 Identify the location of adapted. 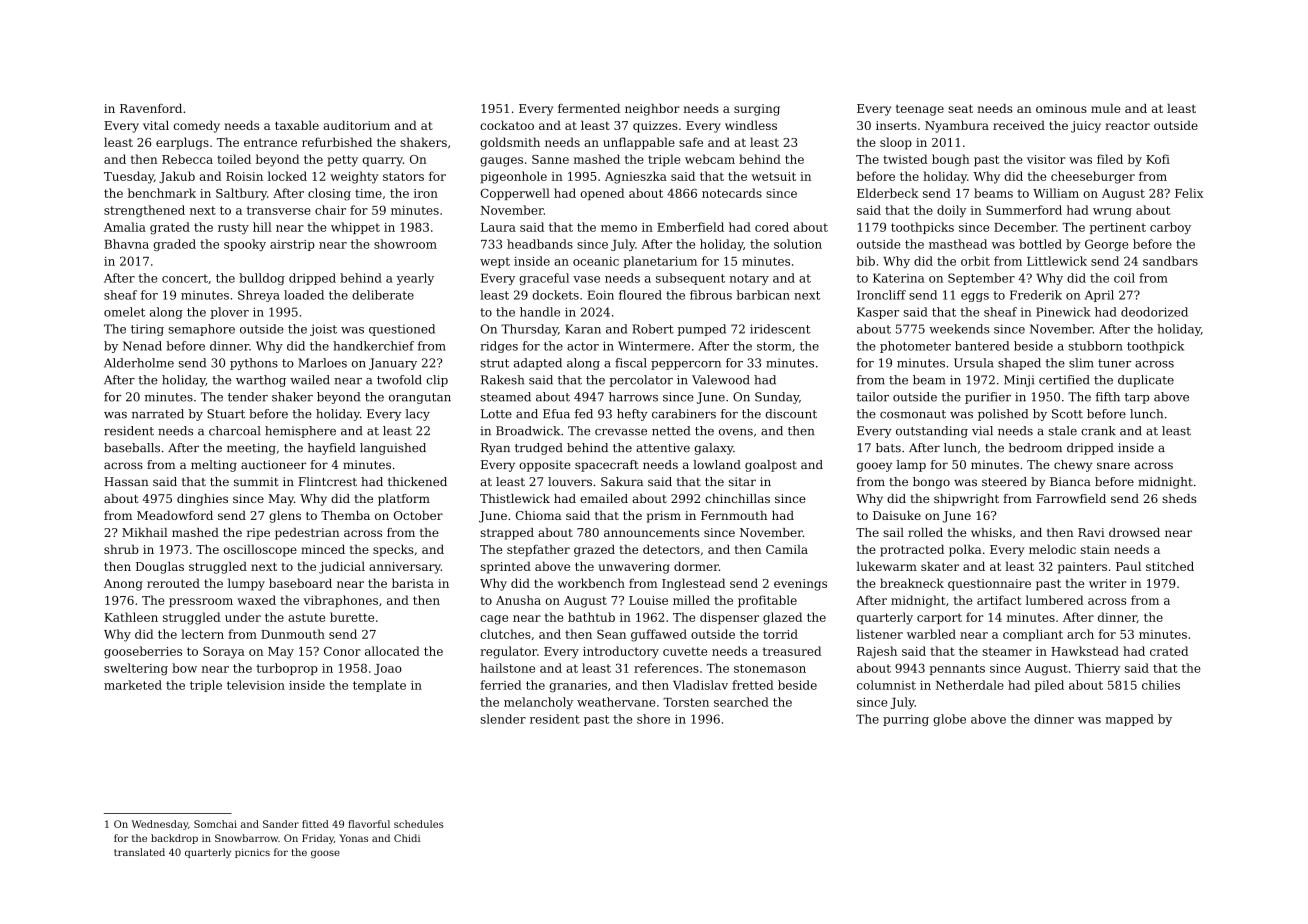
(538, 364).
